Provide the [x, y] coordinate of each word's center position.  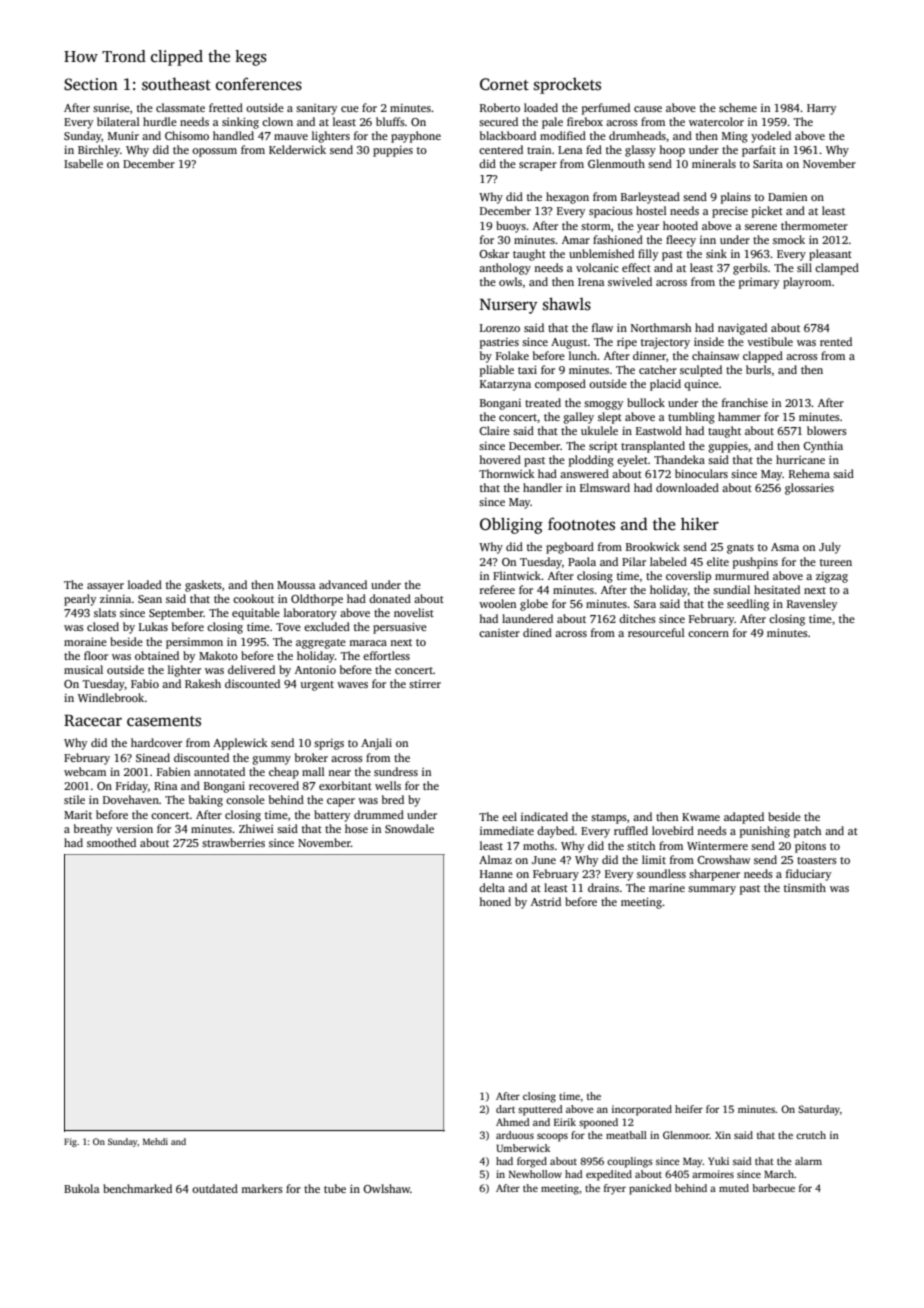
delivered [251, 669]
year [648, 228]
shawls [567, 304]
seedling [748, 605]
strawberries [233, 842]
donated [390, 598]
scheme [738, 107]
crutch [811, 1135]
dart [505, 1109]
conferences [259, 84]
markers [262, 1188]
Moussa [296, 585]
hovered [500, 459]
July [830, 548]
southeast [176, 84]
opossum [214, 152]
